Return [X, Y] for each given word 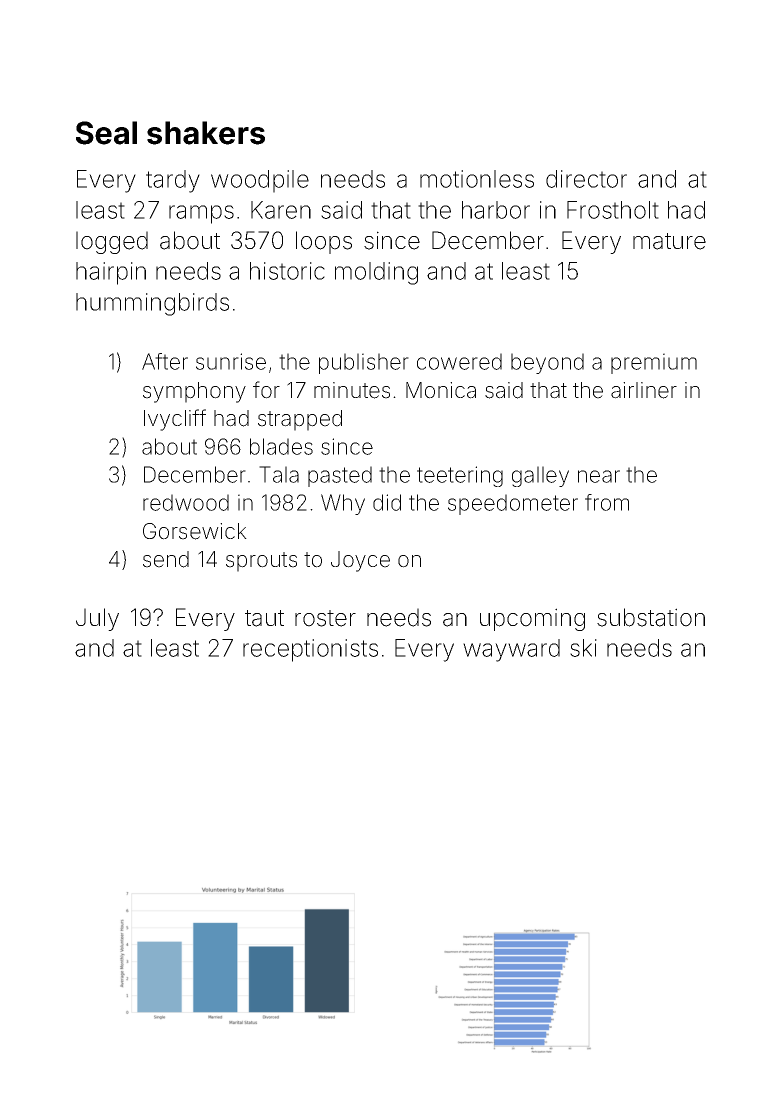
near [599, 476]
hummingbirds [152, 304]
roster [325, 618]
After [165, 361]
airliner [644, 390]
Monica [441, 390]
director [586, 179]
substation [651, 617]
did [387, 502]
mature [669, 241]
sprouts [261, 562]
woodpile [260, 181]
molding [376, 273]
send [166, 559]
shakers [206, 133]
